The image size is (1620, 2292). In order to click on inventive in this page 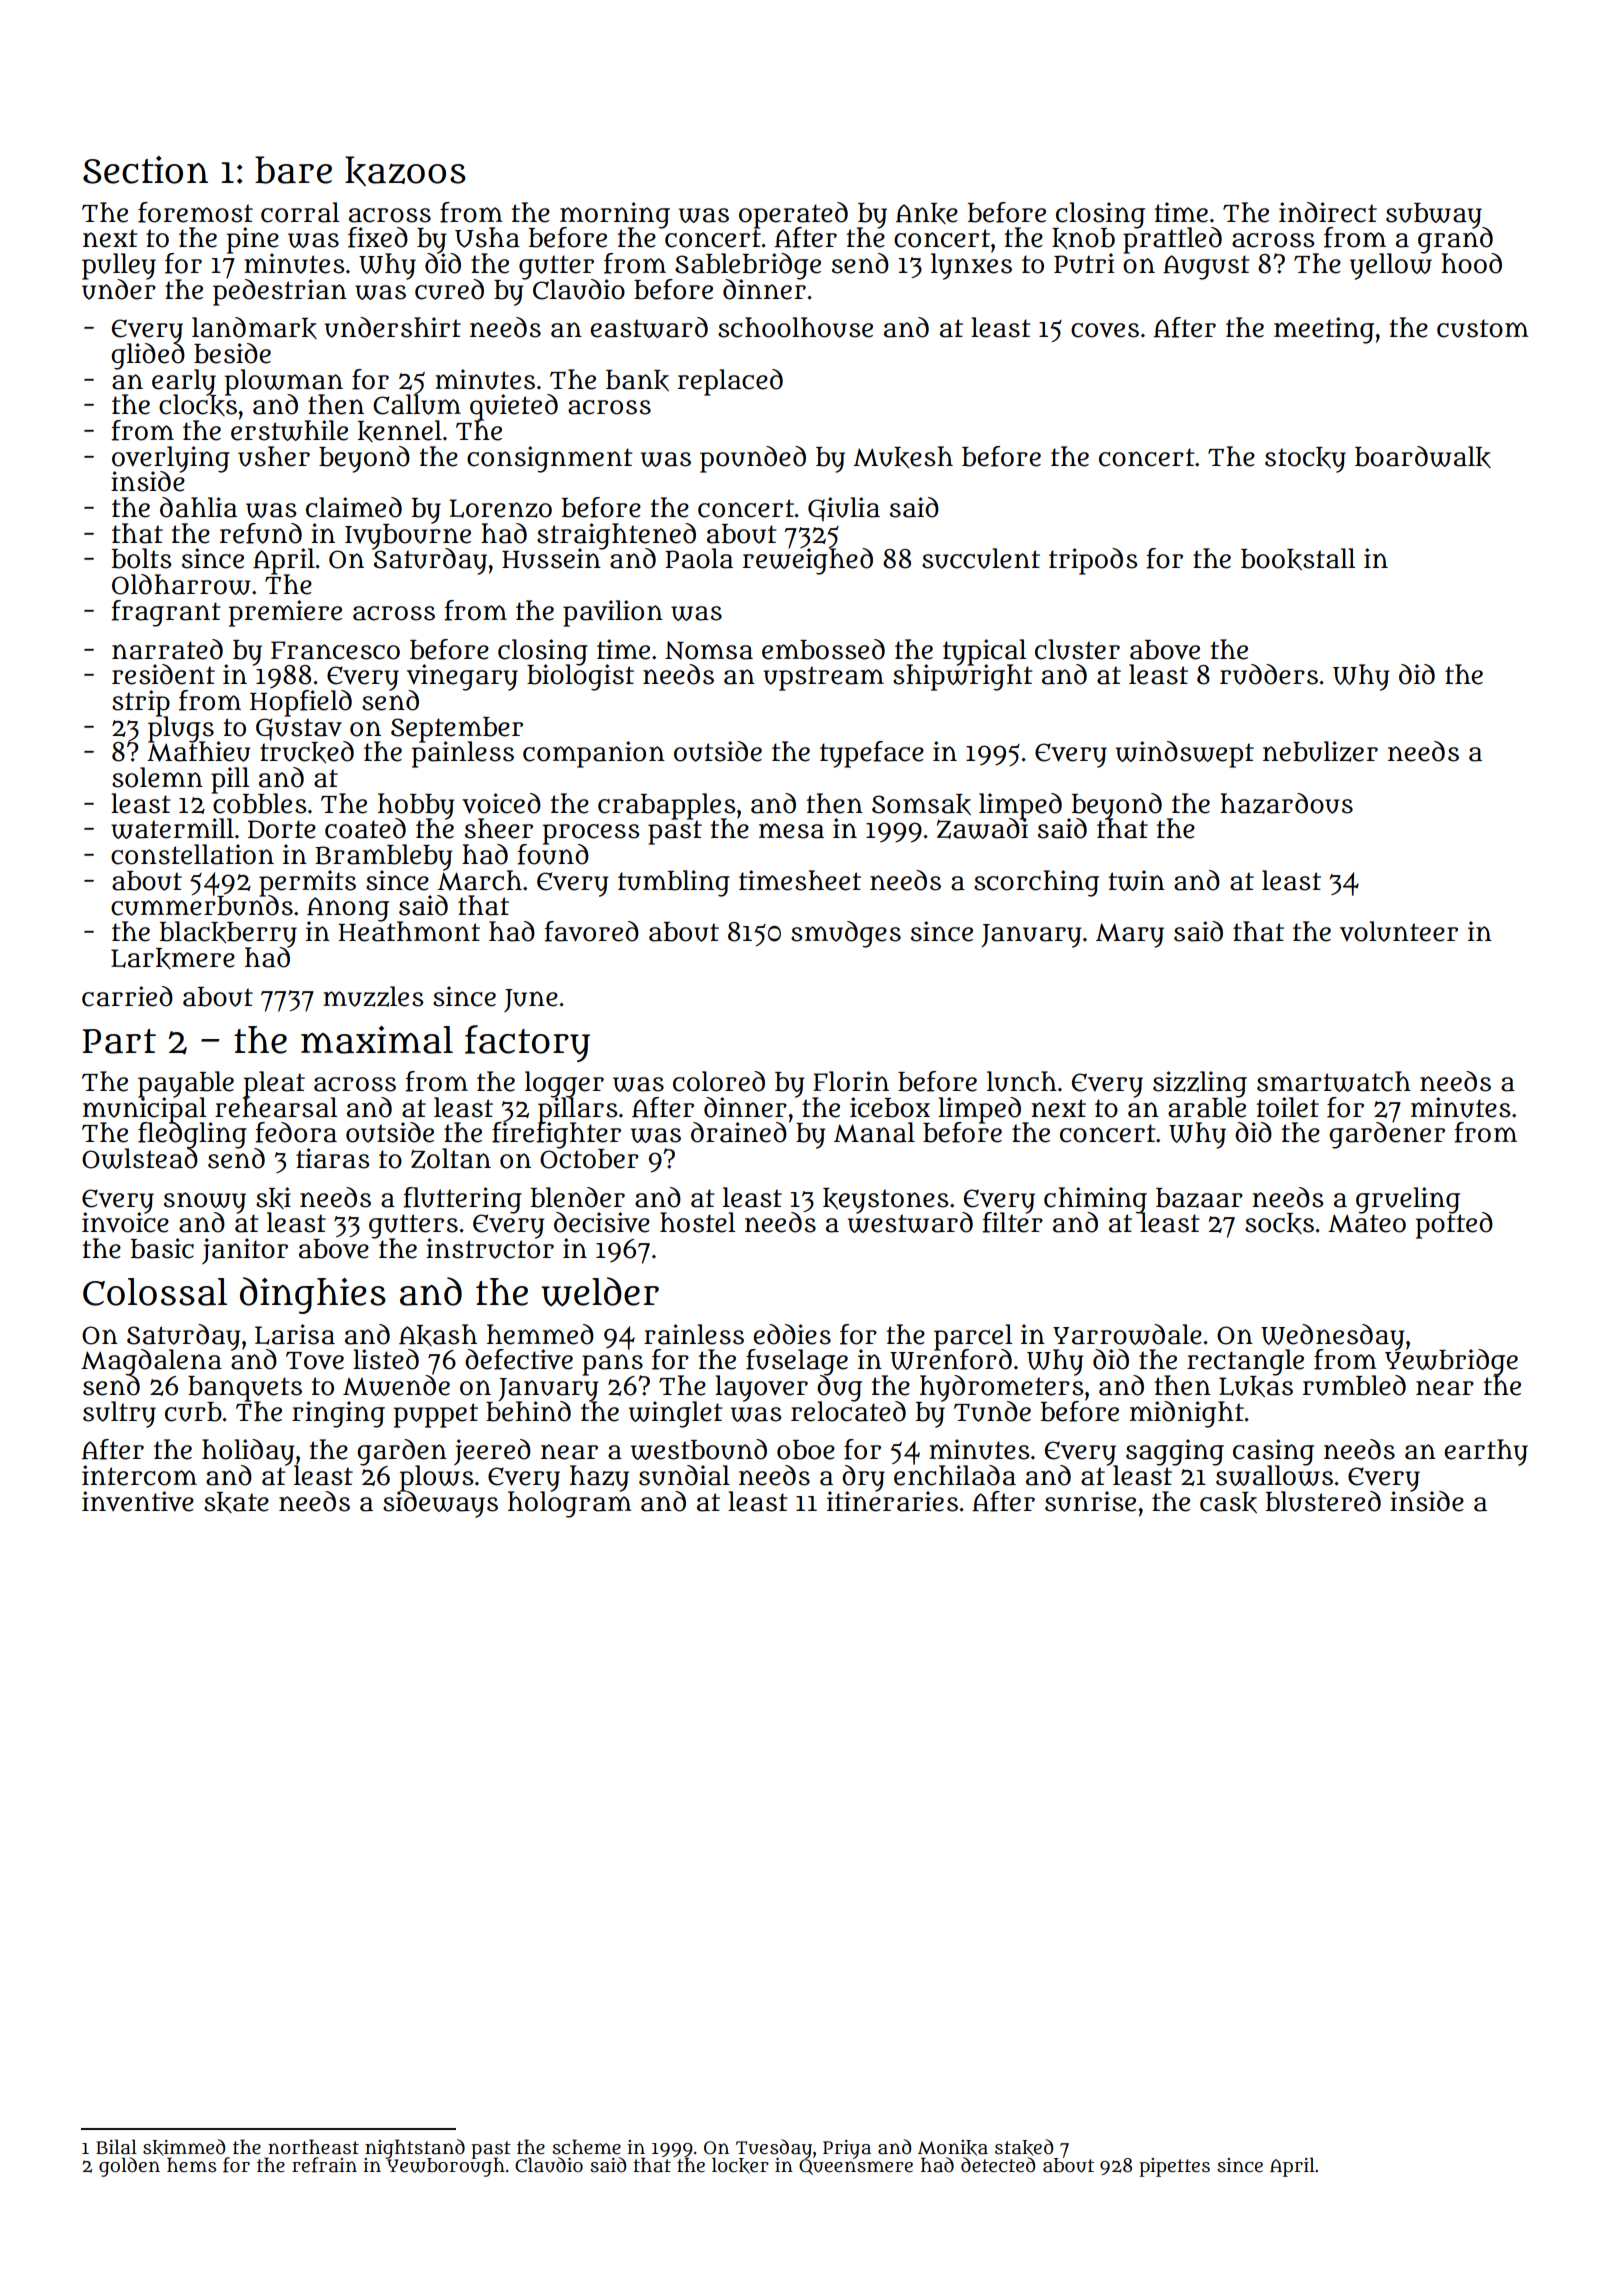, I will do `click(138, 1501)`.
